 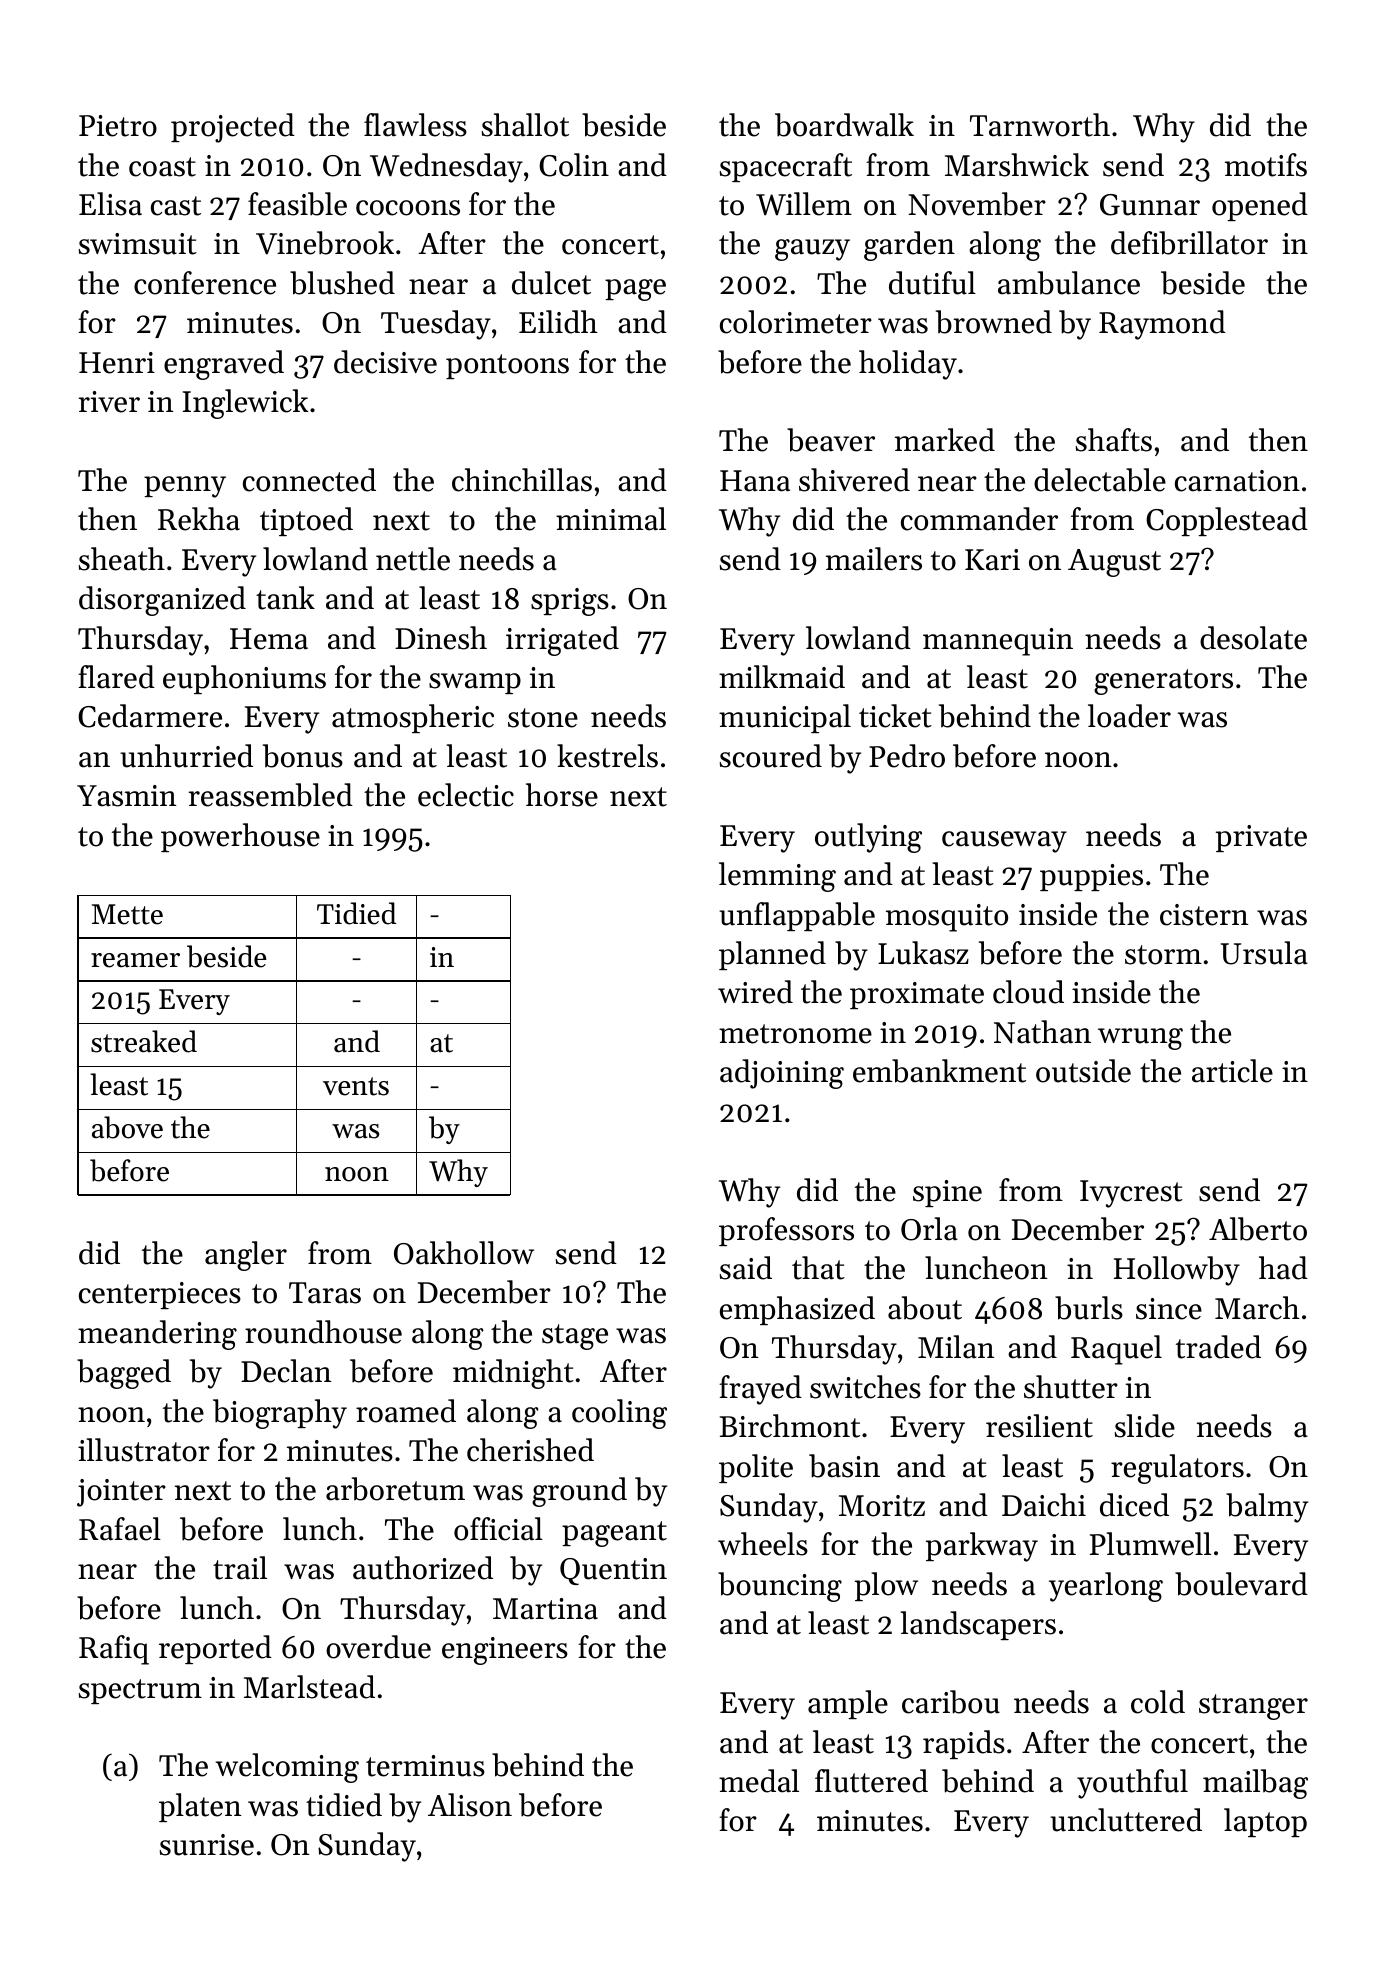 What do you see at coordinates (122, 559) in the document?
I see `sheath` at bounding box center [122, 559].
